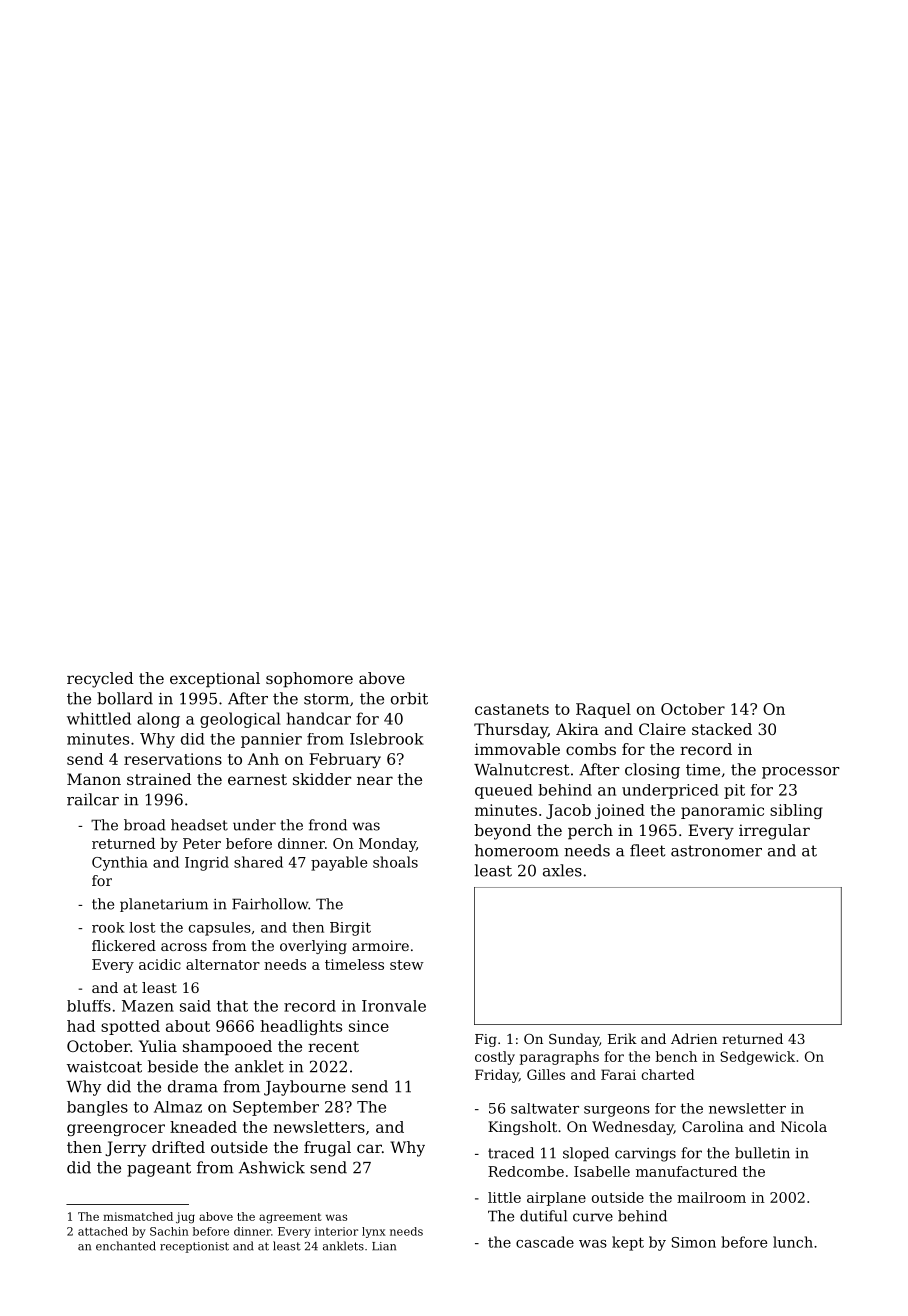 This screenshot has width=908, height=1316. I want to click on sophomore, so click(309, 680).
